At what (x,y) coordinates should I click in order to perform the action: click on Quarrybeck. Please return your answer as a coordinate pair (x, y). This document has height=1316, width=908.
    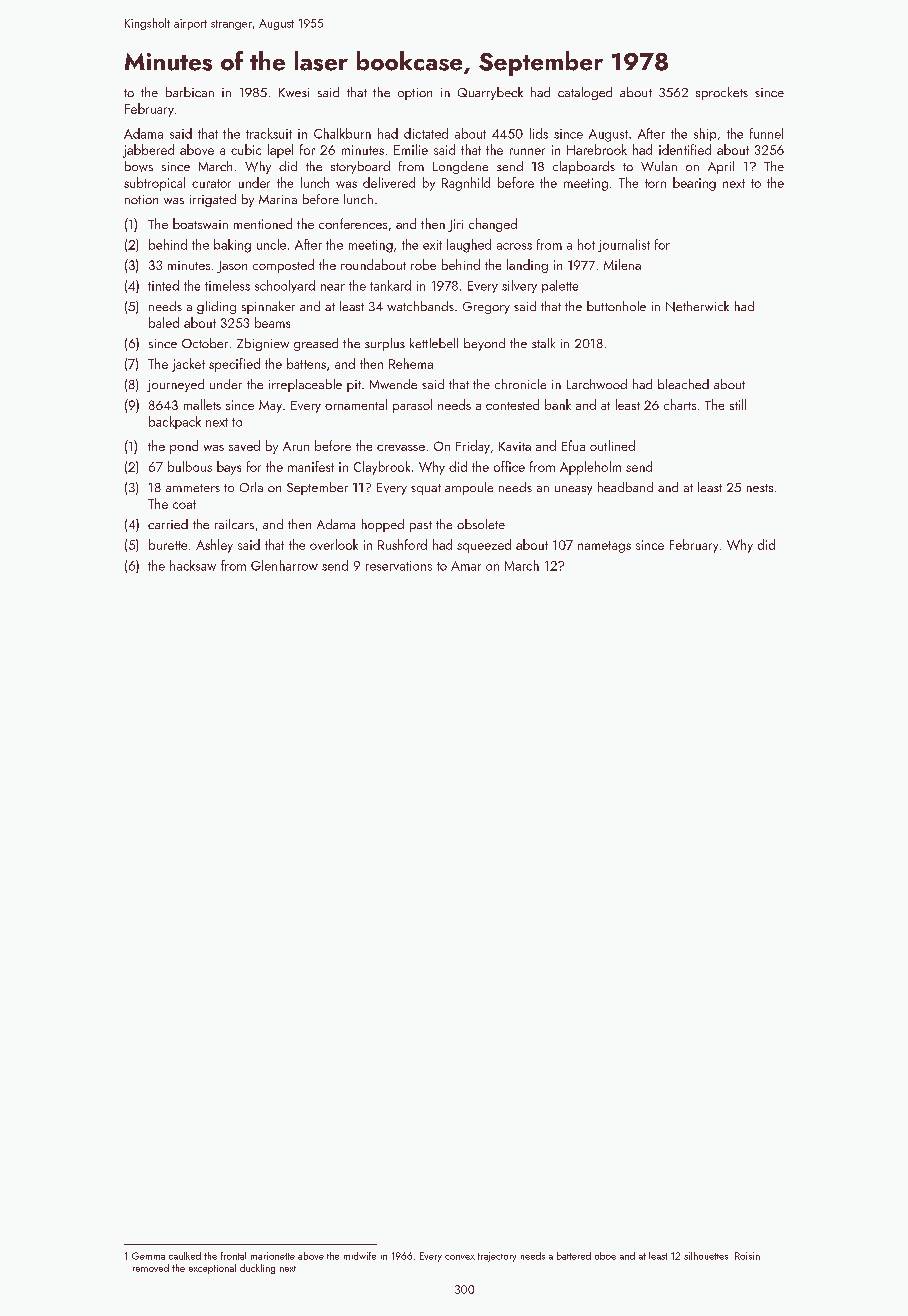
    Looking at the image, I should click on (490, 93).
